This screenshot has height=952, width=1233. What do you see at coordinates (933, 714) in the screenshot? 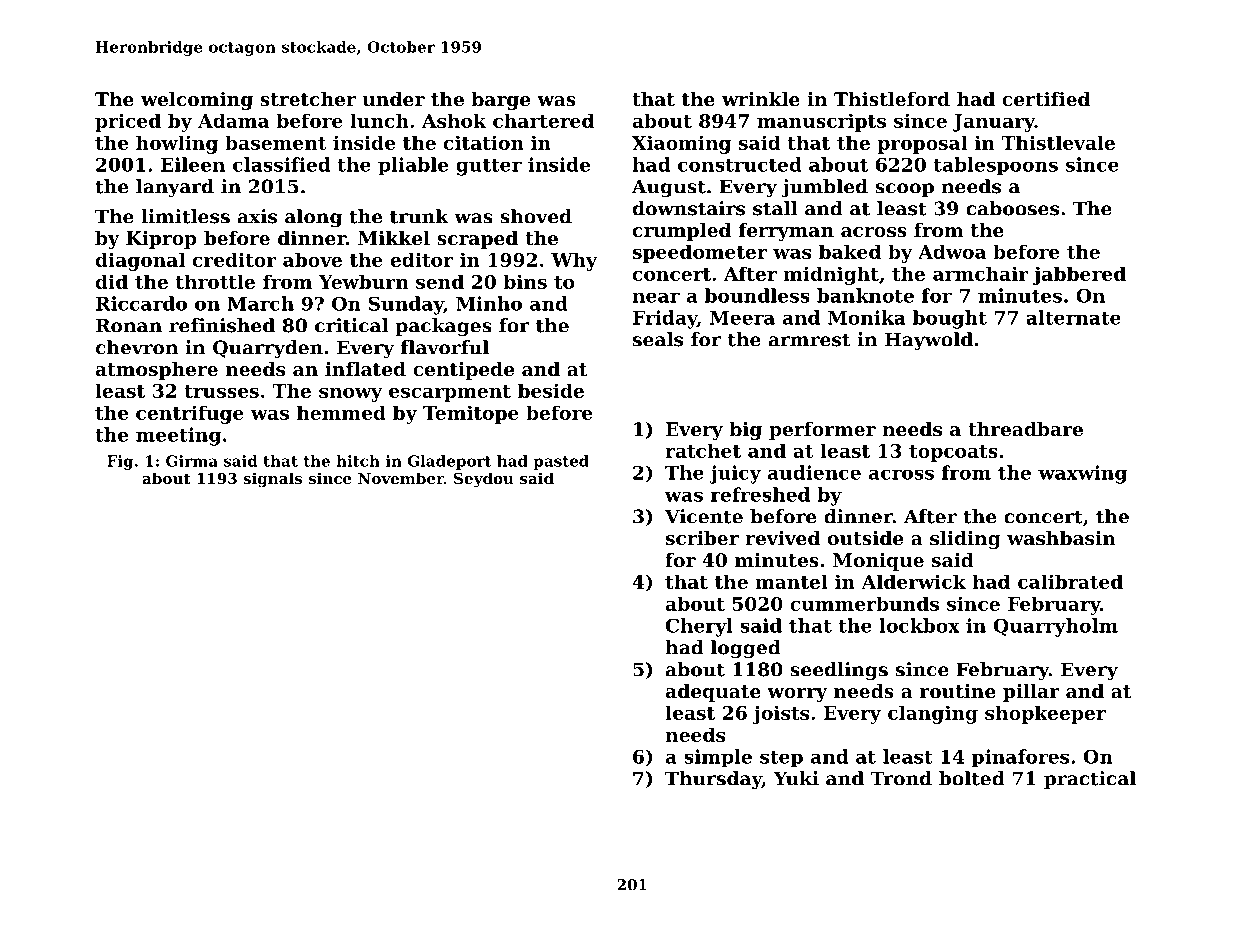
I see `clanging` at bounding box center [933, 714].
